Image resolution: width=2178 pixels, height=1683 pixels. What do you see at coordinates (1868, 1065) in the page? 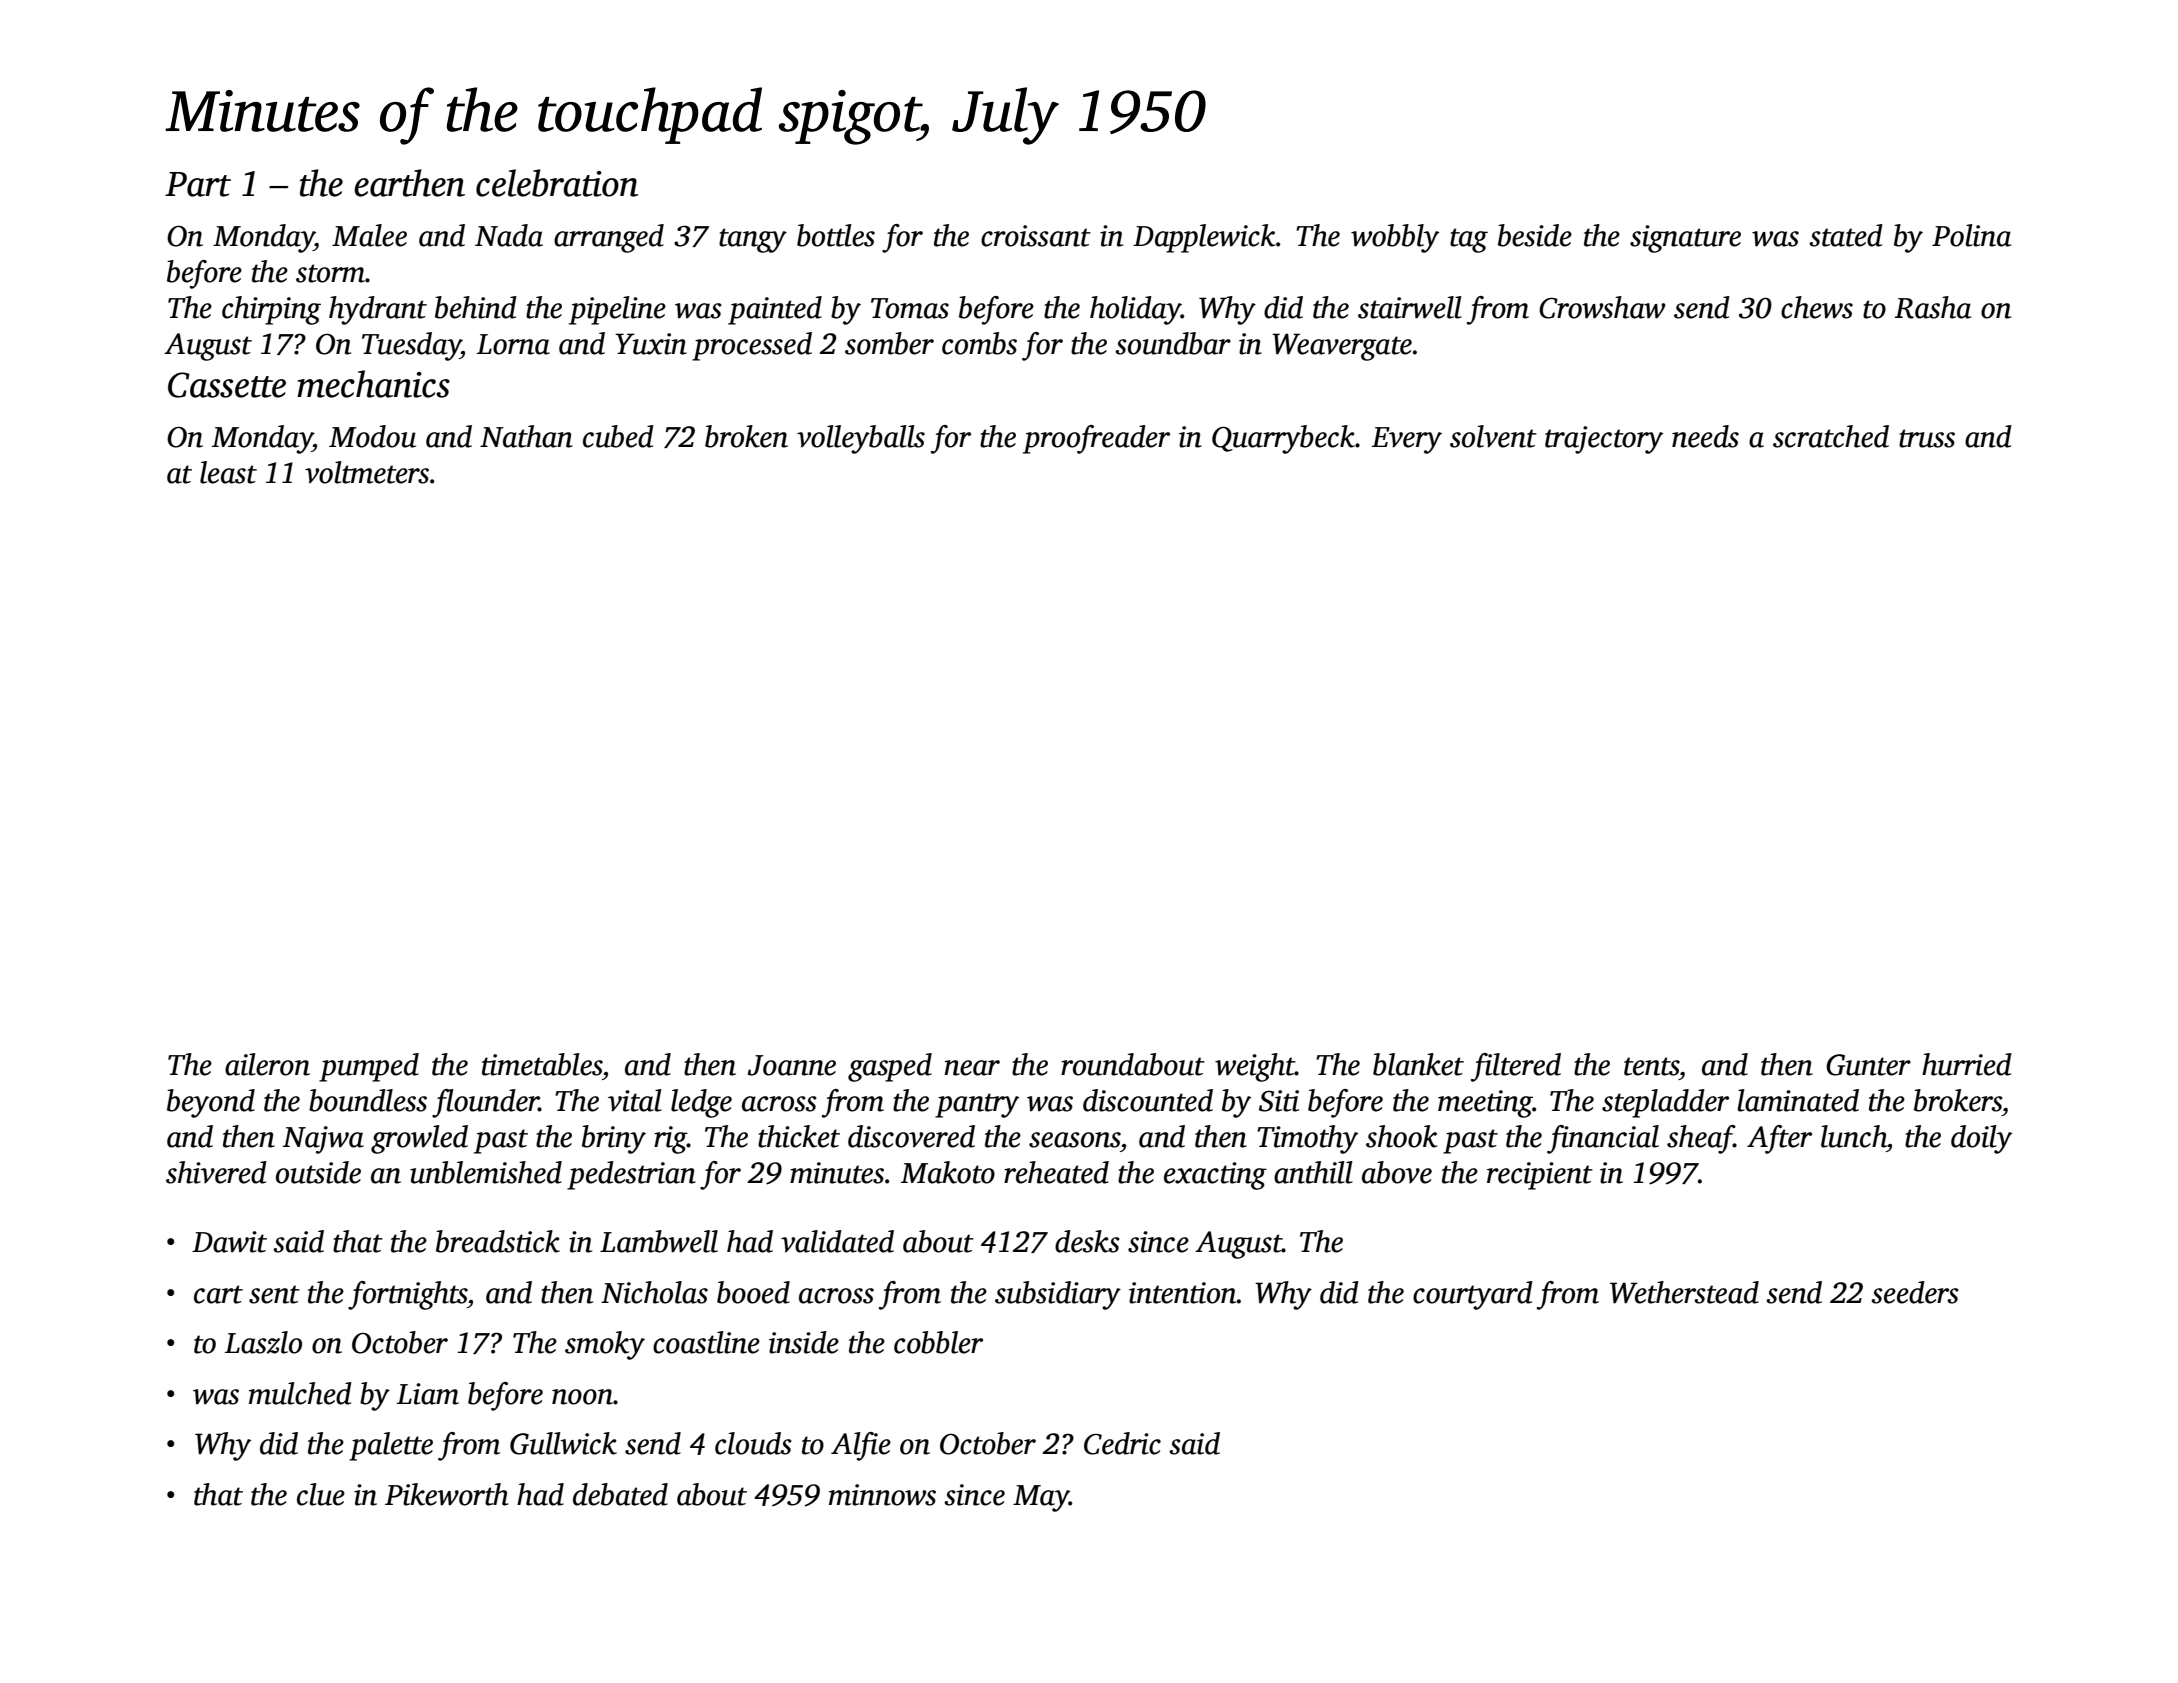
I see `Gunter` at bounding box center [1868, 1065].
